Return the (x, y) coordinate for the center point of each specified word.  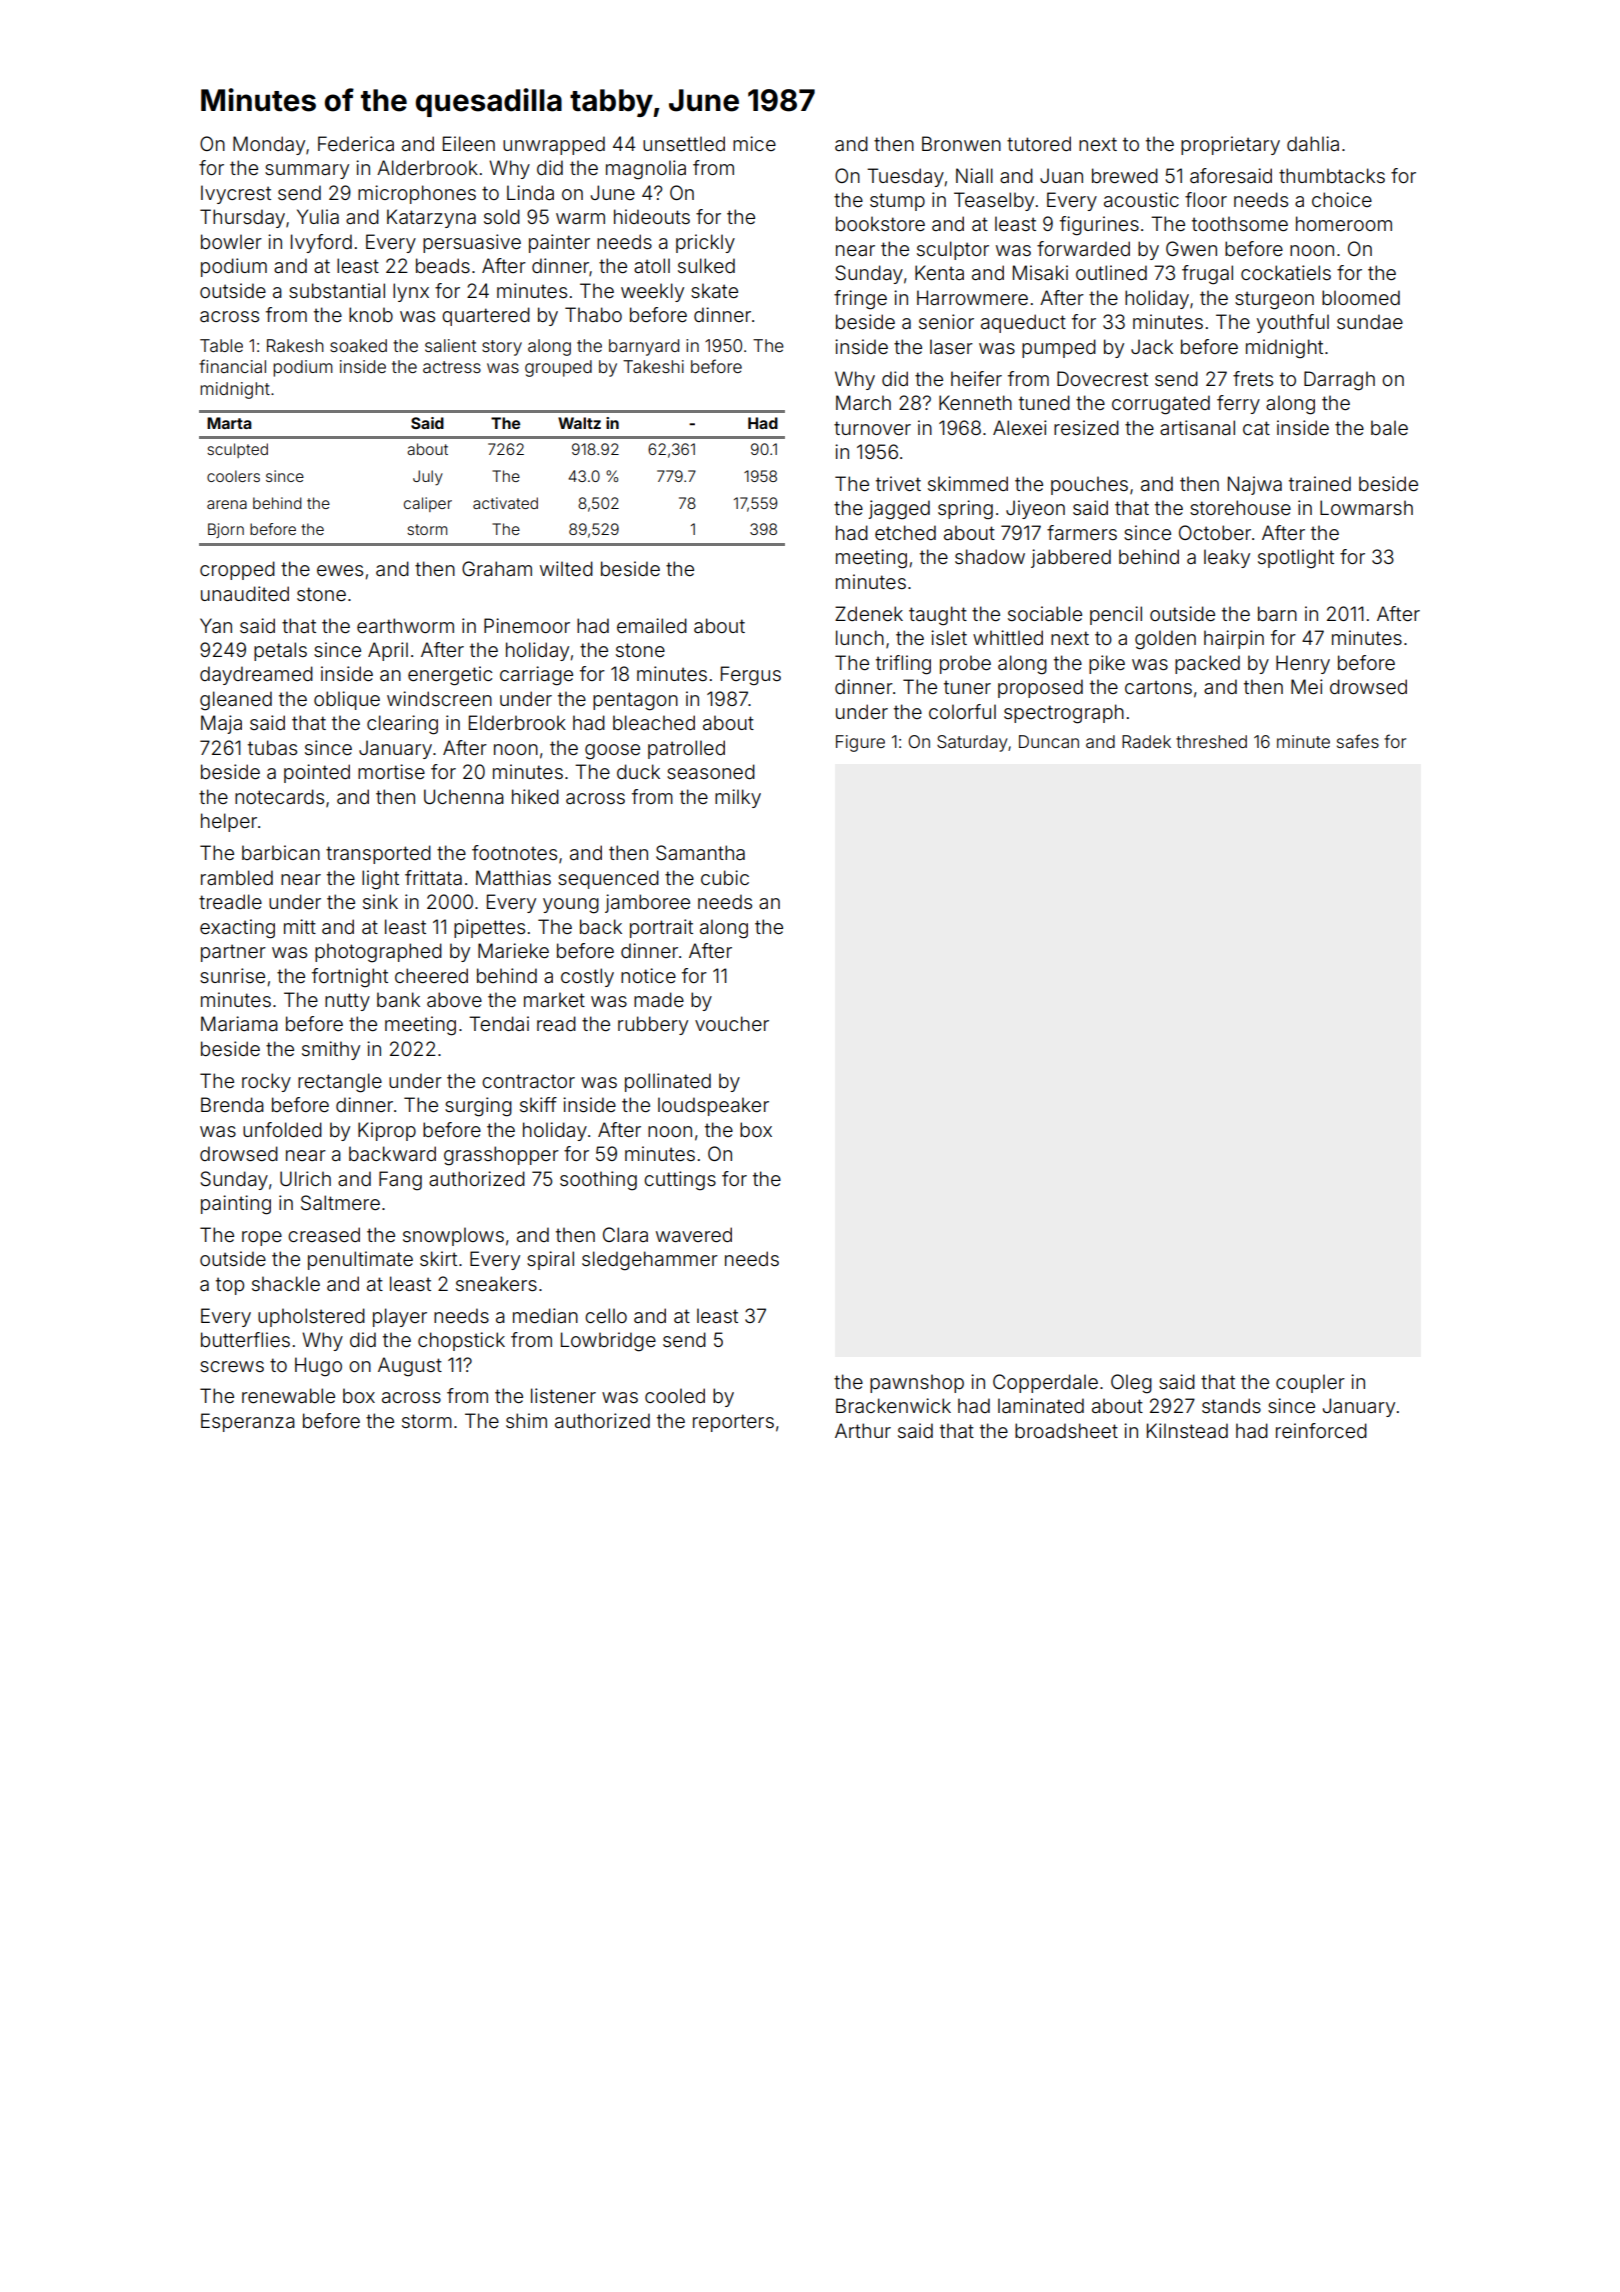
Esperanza (248, 1422)
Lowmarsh (1366, 507)
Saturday (972, 743)
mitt (300, 926)
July (428, 478)
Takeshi (653, 366)
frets (1253, 378)
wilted (566, 568)
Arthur (863, 1430)
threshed (1211, 741)
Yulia (318, 216)
